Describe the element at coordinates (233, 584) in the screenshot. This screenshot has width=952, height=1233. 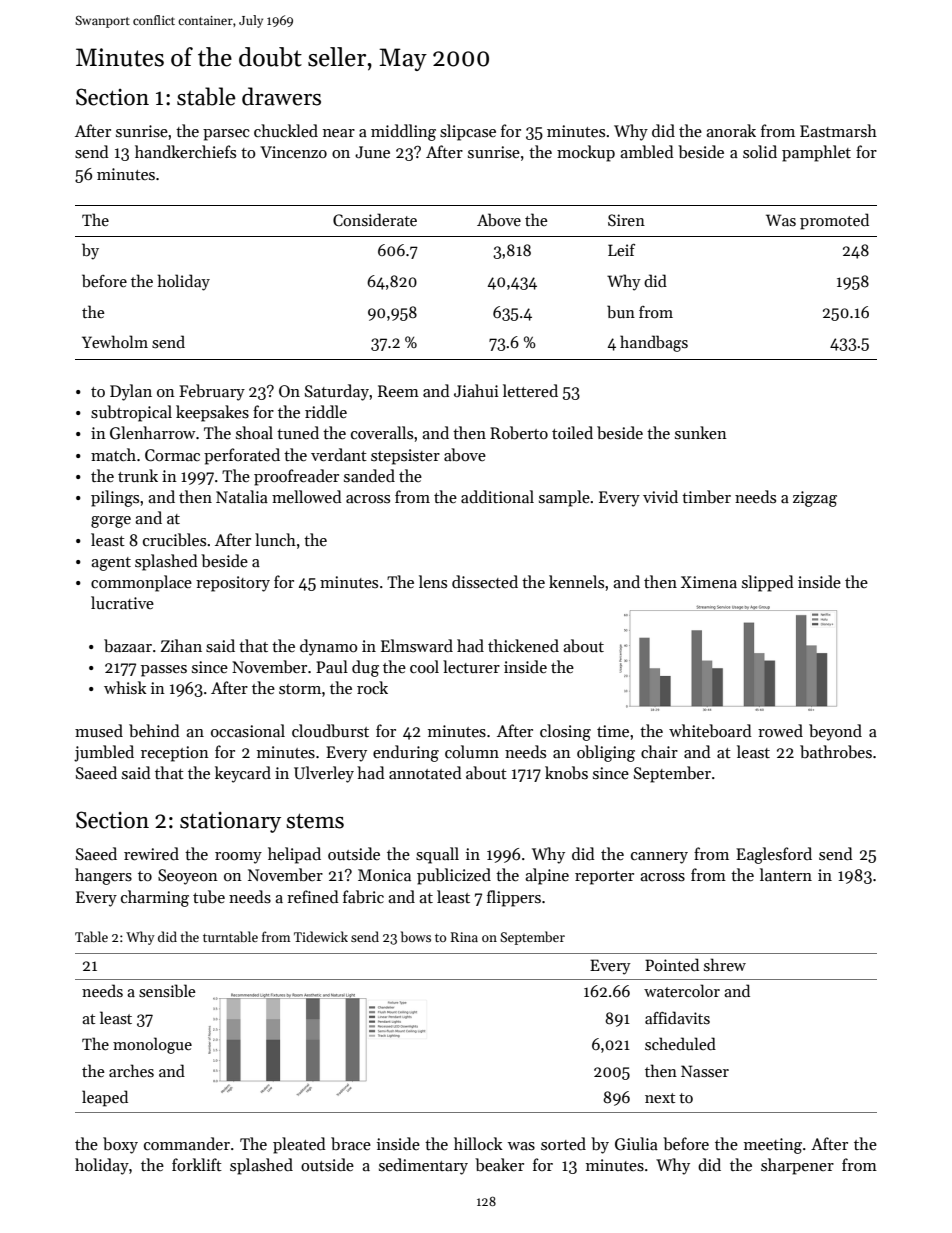
I see `repository` at that location.
